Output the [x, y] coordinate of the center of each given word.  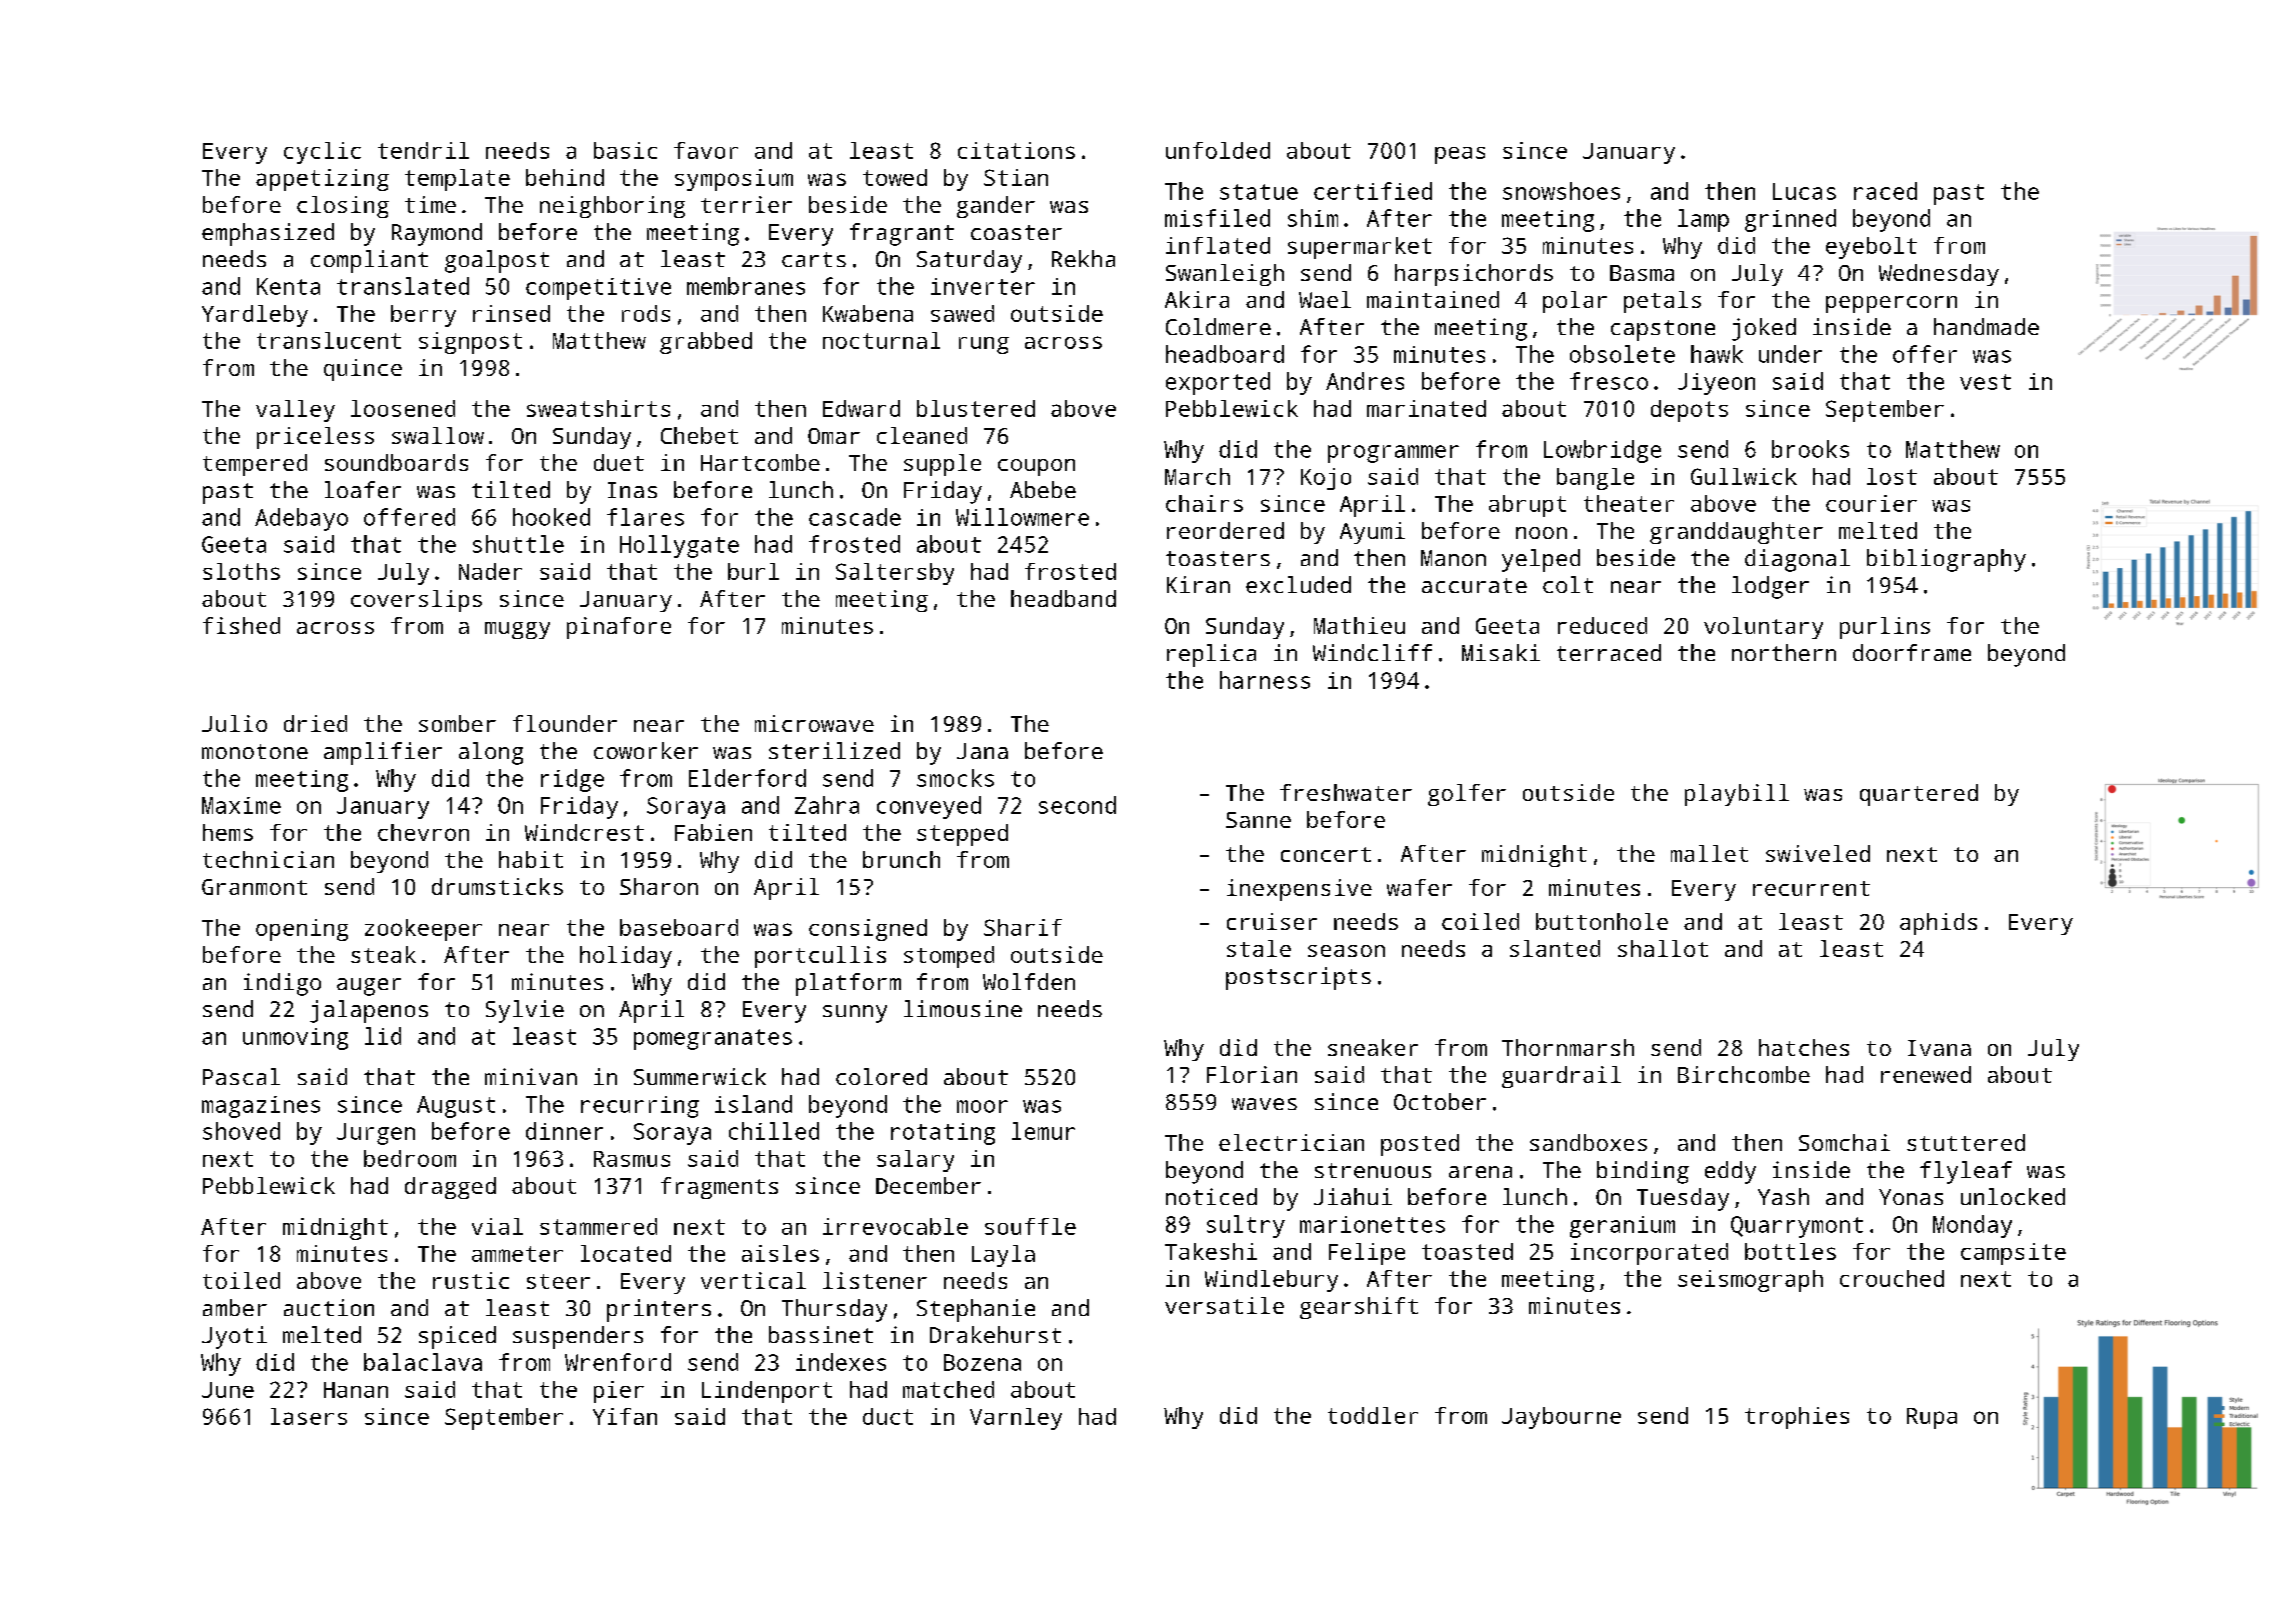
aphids [1938, 924]
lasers [309, 1416]
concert [1326, 854]
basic [625, 150]
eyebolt [1871, 248]
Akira [1197, 299]
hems [228, 832]
